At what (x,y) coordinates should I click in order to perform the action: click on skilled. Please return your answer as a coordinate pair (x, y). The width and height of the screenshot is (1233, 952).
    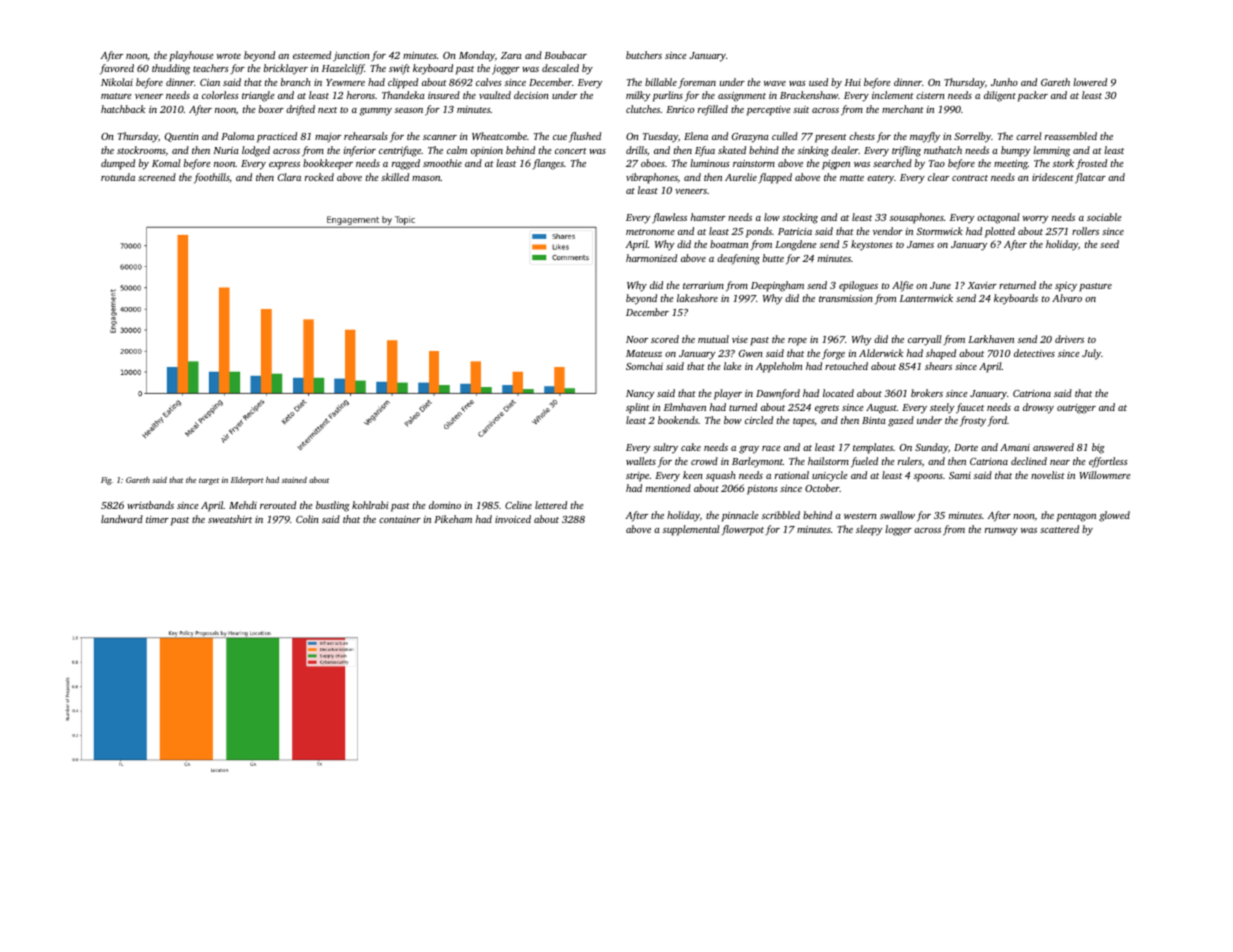
    Looking at the image, I should click on (395, 177).
